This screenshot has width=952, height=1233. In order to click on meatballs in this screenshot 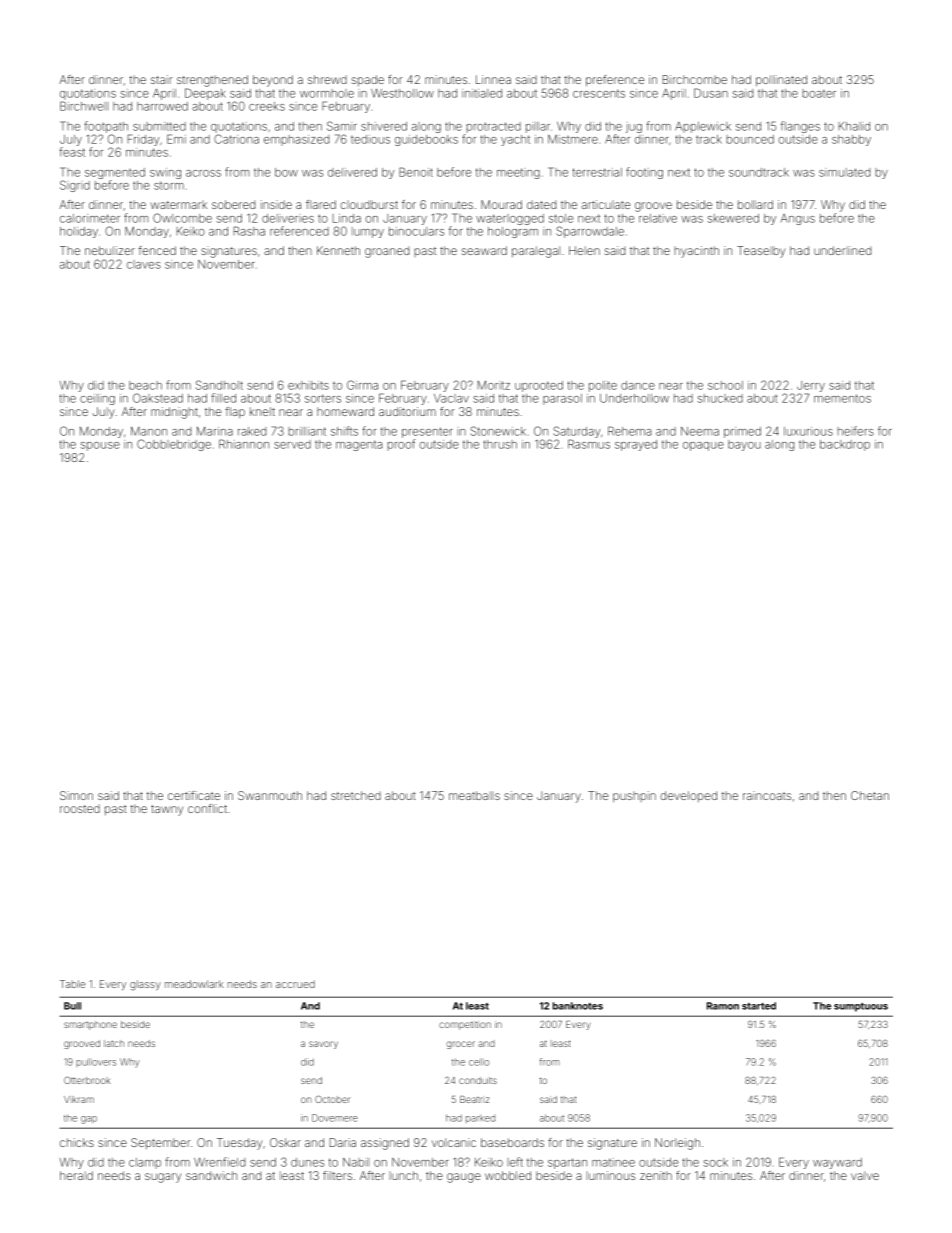, I will do `click(474, 795)`.
